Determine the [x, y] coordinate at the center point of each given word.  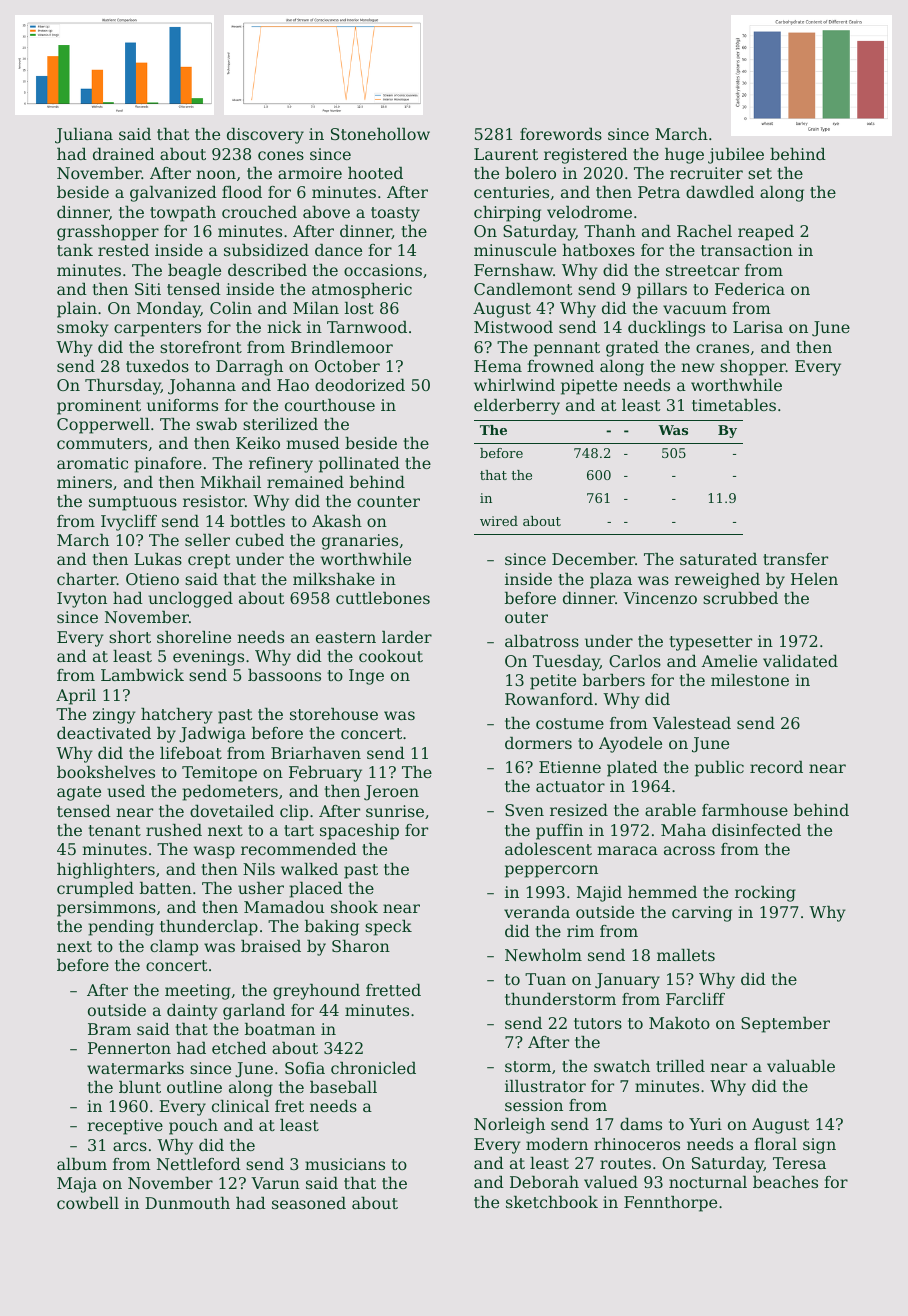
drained [124, 154]
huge [684, 156]
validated [800, 661]
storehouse [334, 714]
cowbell [88, 1203]
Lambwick [142, 675]
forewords [561, 134]
